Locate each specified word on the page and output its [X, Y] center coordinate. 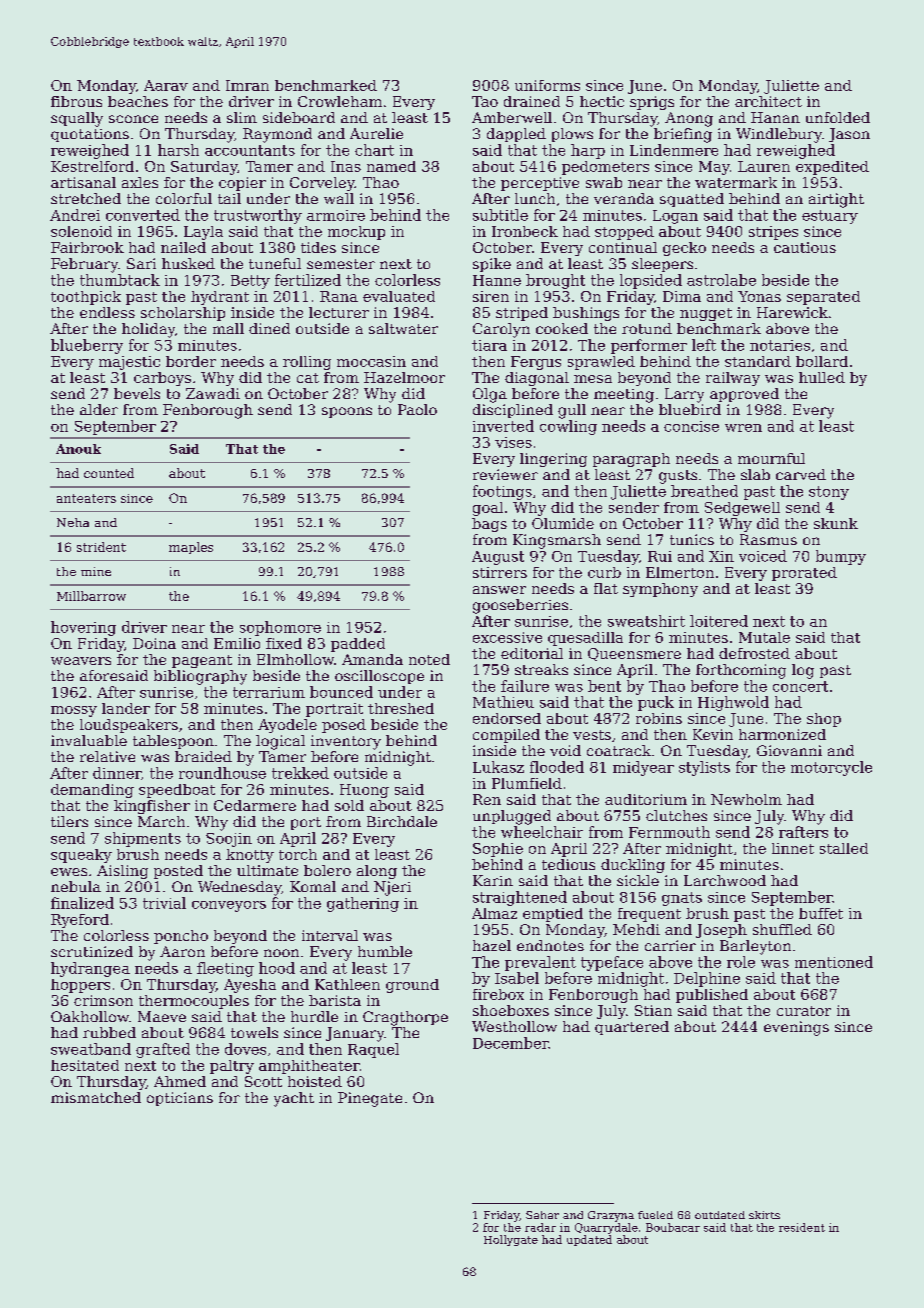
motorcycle [831, 768]
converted [143, 215]
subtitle [500, 215]
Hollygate [511, 1240]
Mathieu [503, 702]
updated [589, 1240]
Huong [364, 791]
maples [191, 548]
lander [126, 708]
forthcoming [741, 671]
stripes [773, 233]
